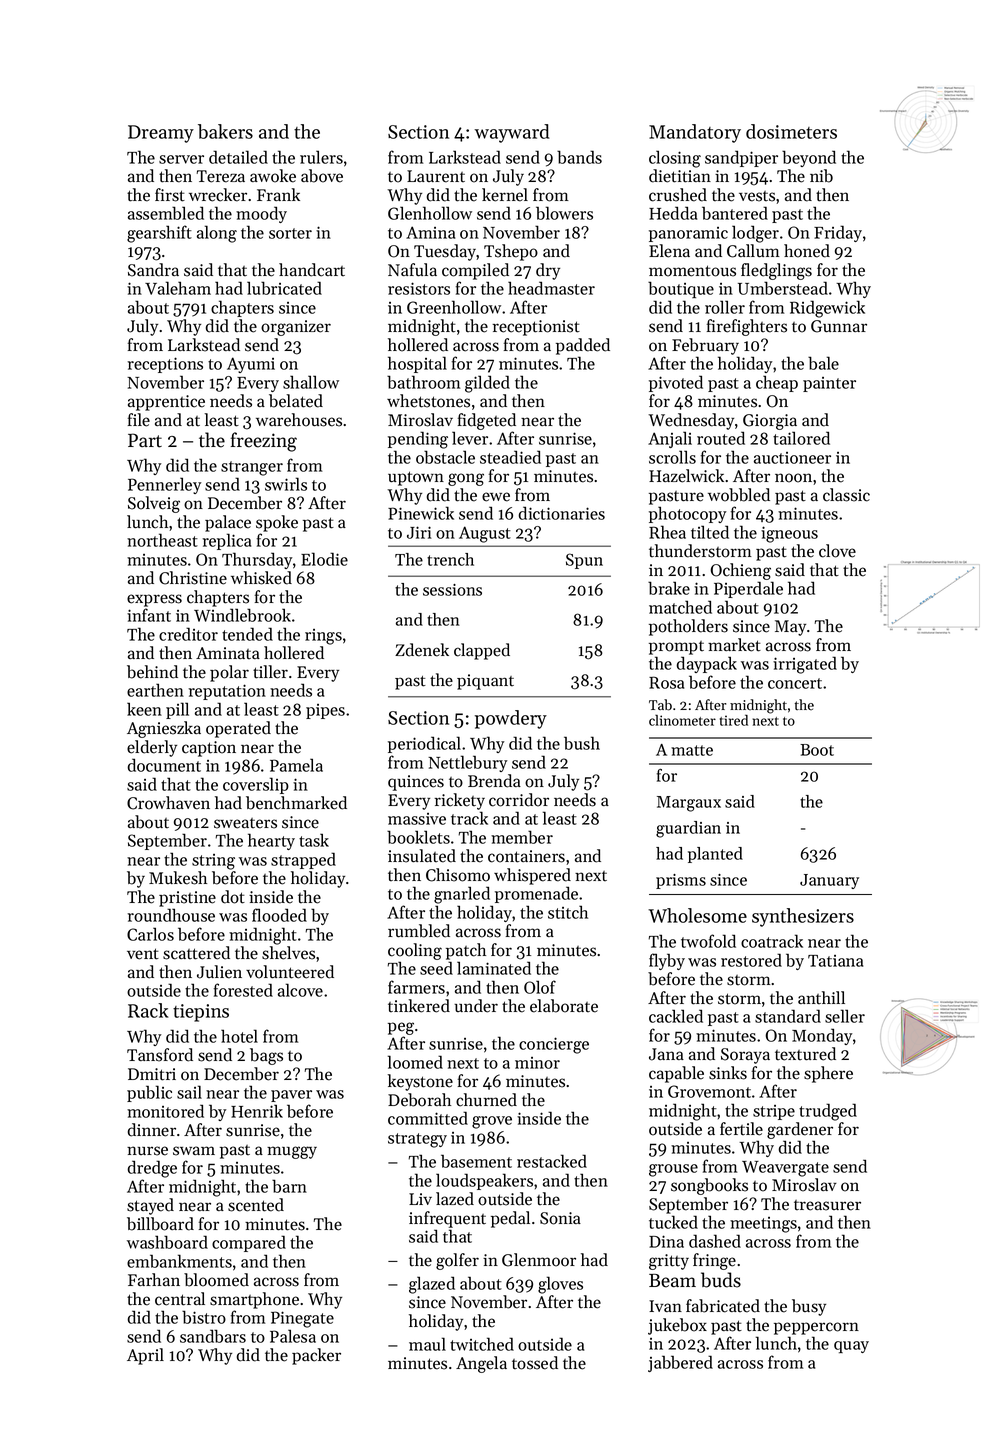 The width and height of the image is (999, 1446). Describe the element at coordinates (510, 457) in the image. I see `steadied` at that location.
